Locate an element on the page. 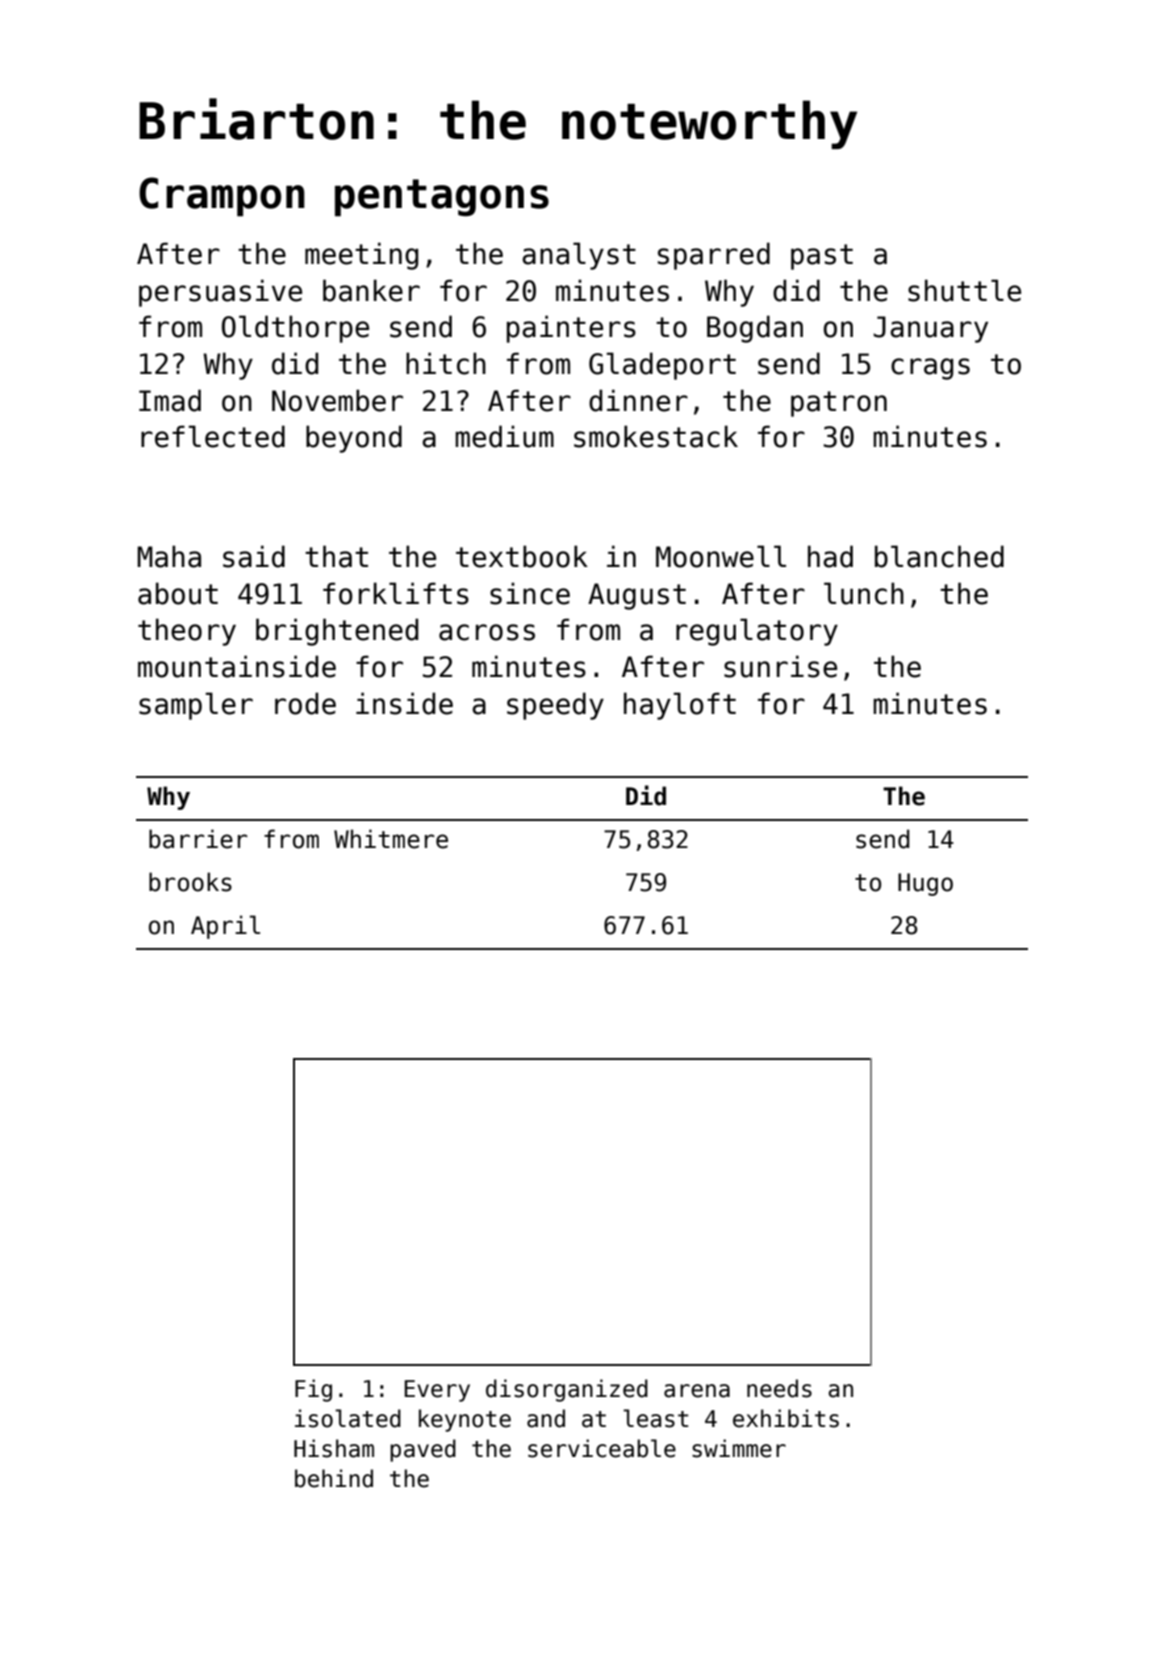  shuttle is located at coordinates (964, 290).
